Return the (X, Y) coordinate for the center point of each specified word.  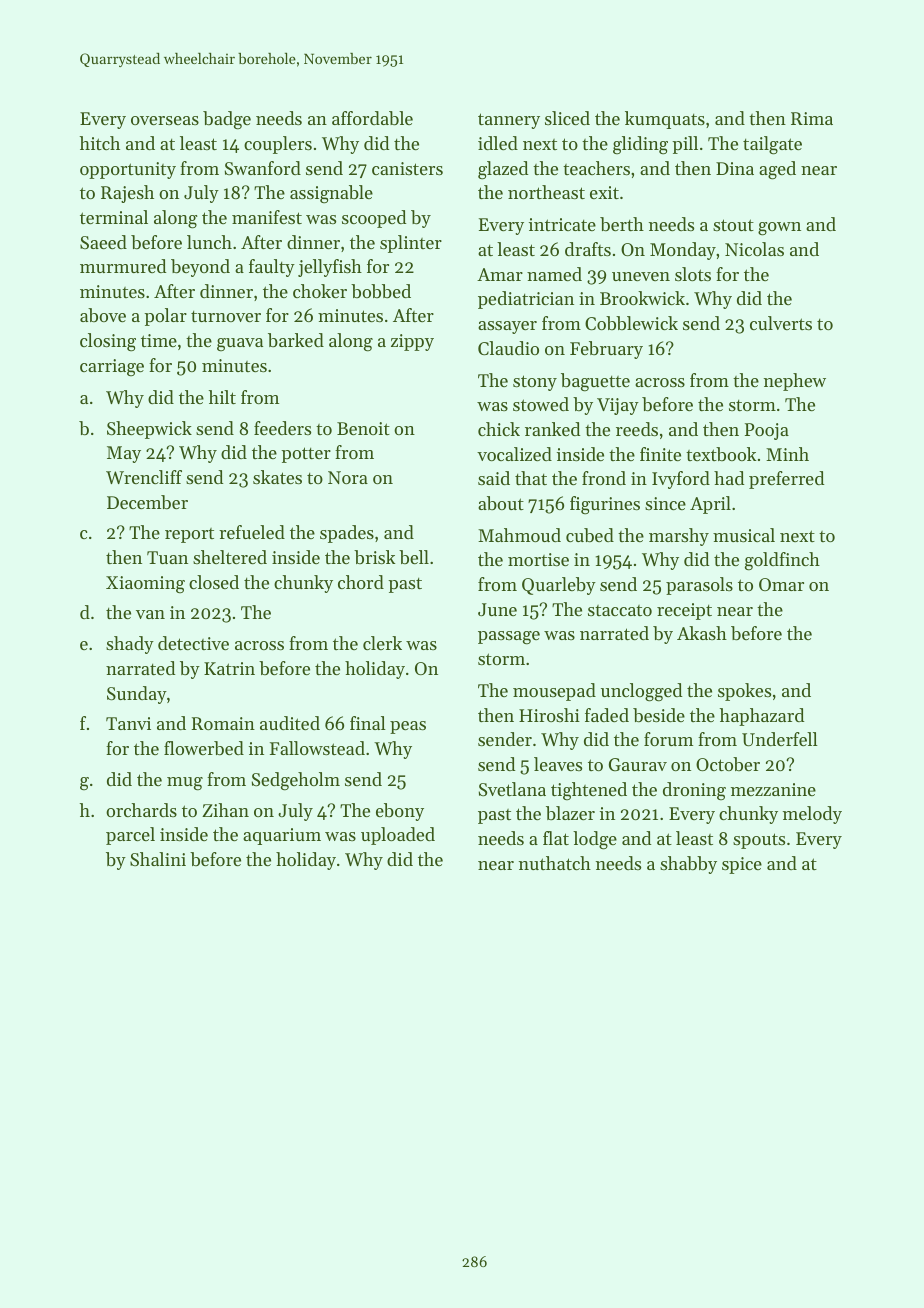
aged (777, 170)
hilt (222, 397)
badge (227, 120)
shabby (688, 865)
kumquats (665, 120)
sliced (567, 118)
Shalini (158, 859)
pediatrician (526, 300)
